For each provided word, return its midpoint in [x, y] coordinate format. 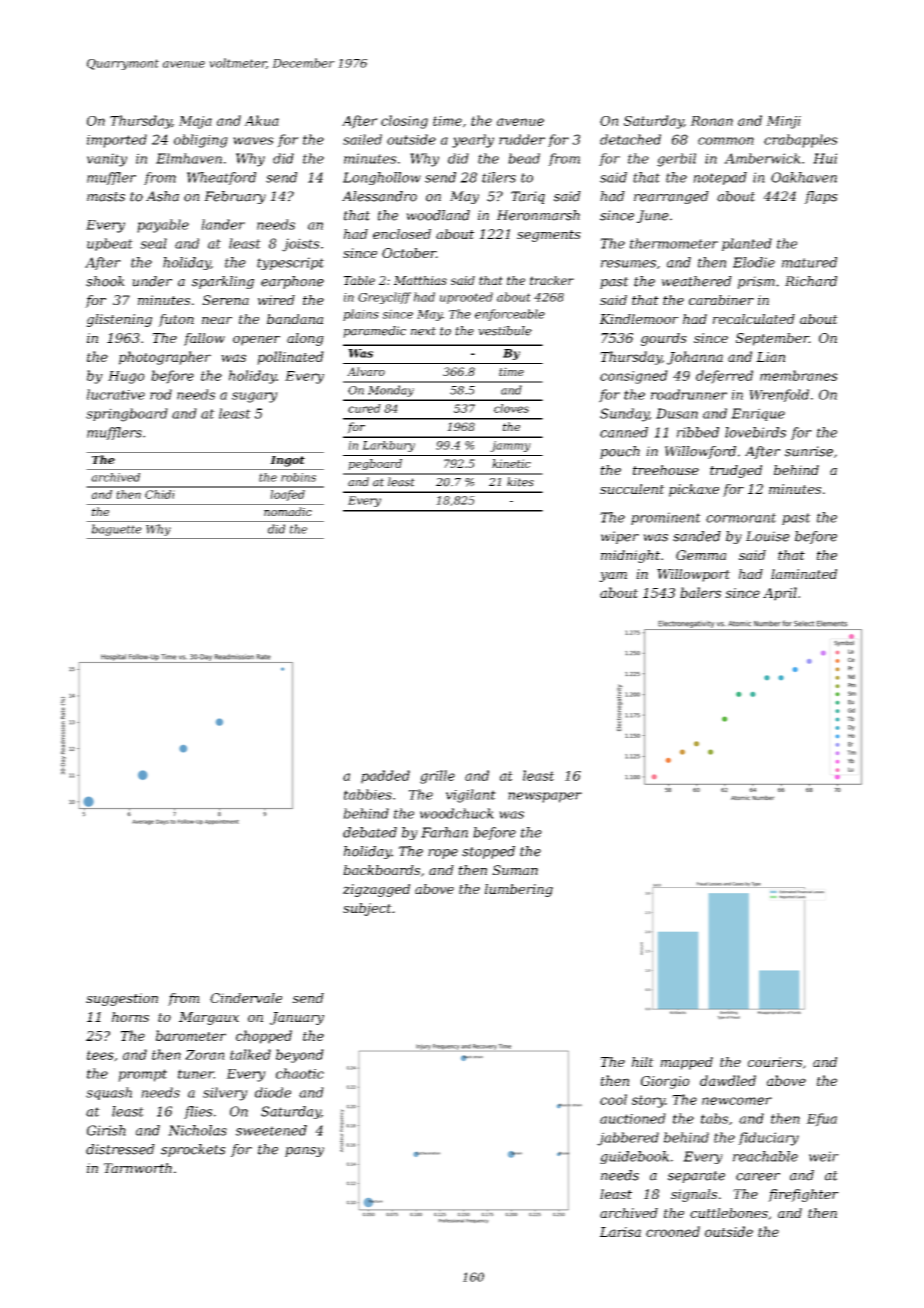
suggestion [122, 999]
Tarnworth [138, 1168]
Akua [261, 120]
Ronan [711, 121]
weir [824, 1156]
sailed [362, 139]
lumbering [519, 890]
